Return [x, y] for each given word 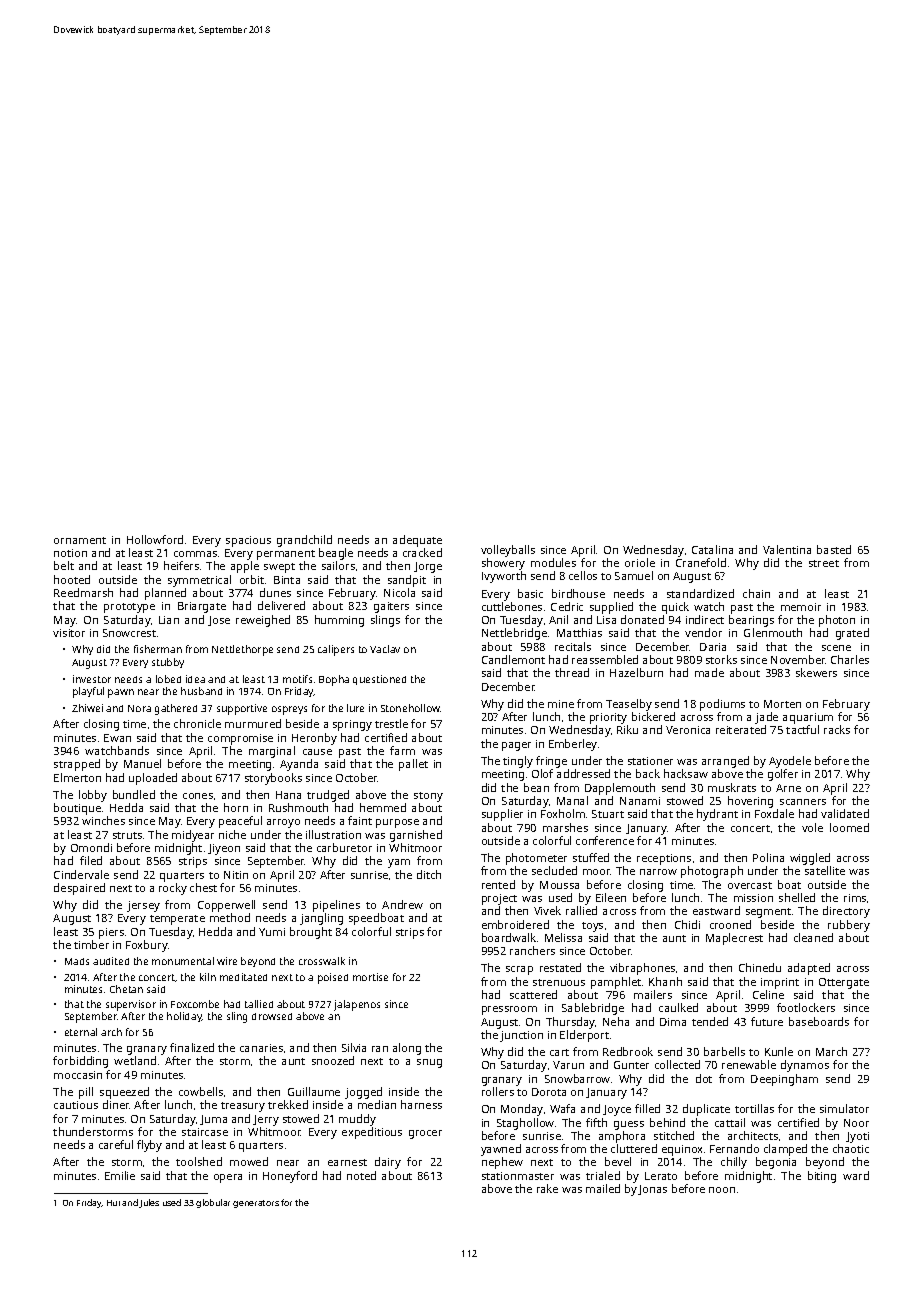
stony [428, 797]
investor [92, 679]
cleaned [813, 937]
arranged [725, 762]
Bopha [334, 680]
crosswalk [322, 961]
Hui [113, 1203]
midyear [193, 836]
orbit [252, 579]
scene [836, 648]
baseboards [819, 1021]
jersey [143, 906]
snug [429, 1063]
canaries [261, 1048]
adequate [417, 541]
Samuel [634, 575]
